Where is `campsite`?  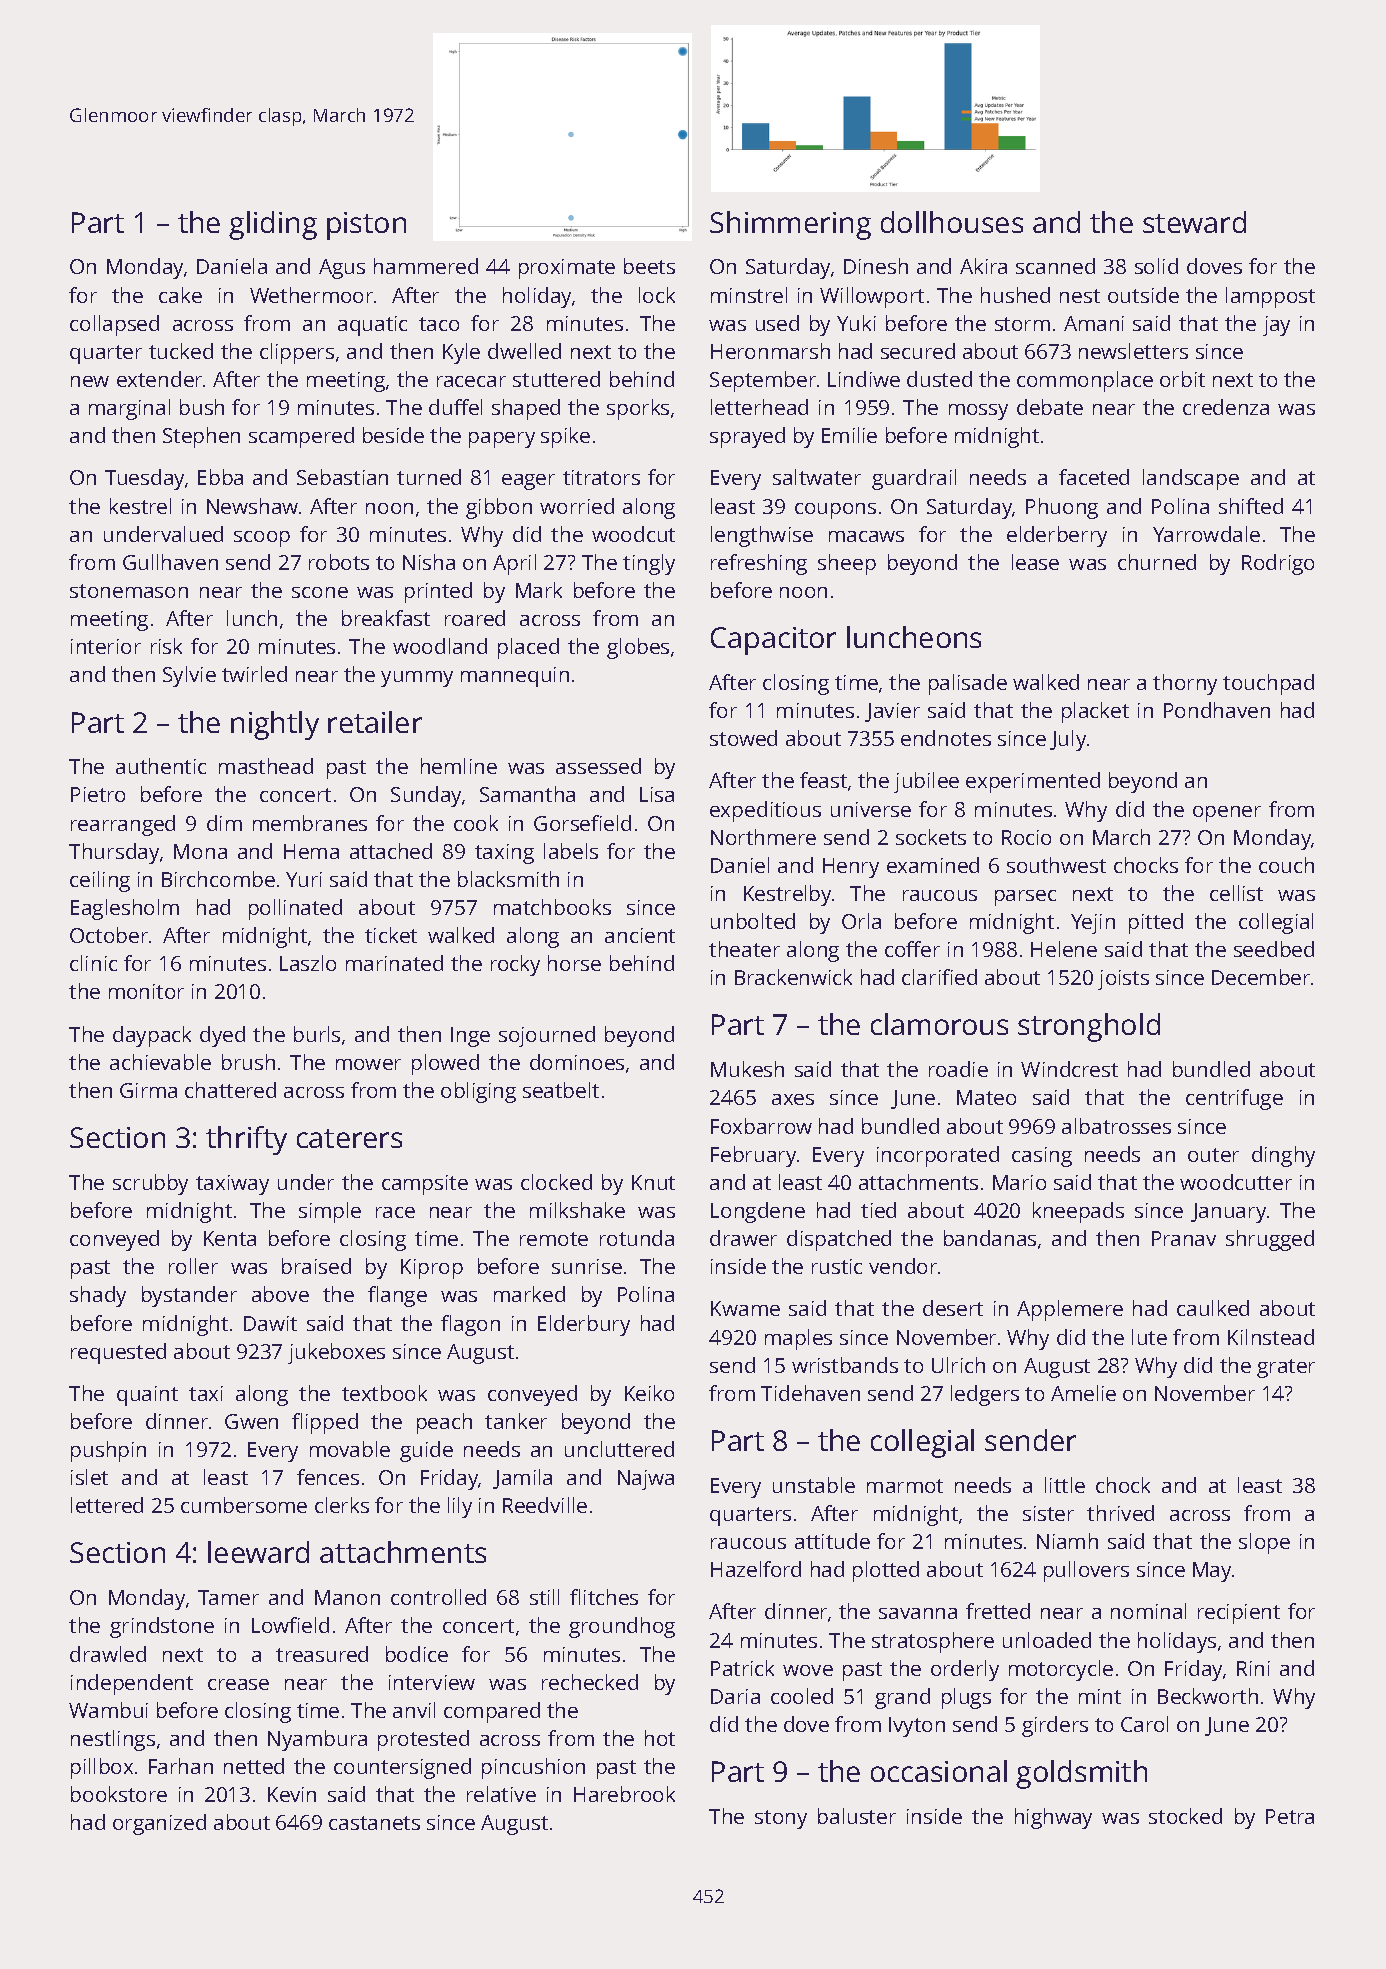 campsite is located at coordinates (425, 1185).
